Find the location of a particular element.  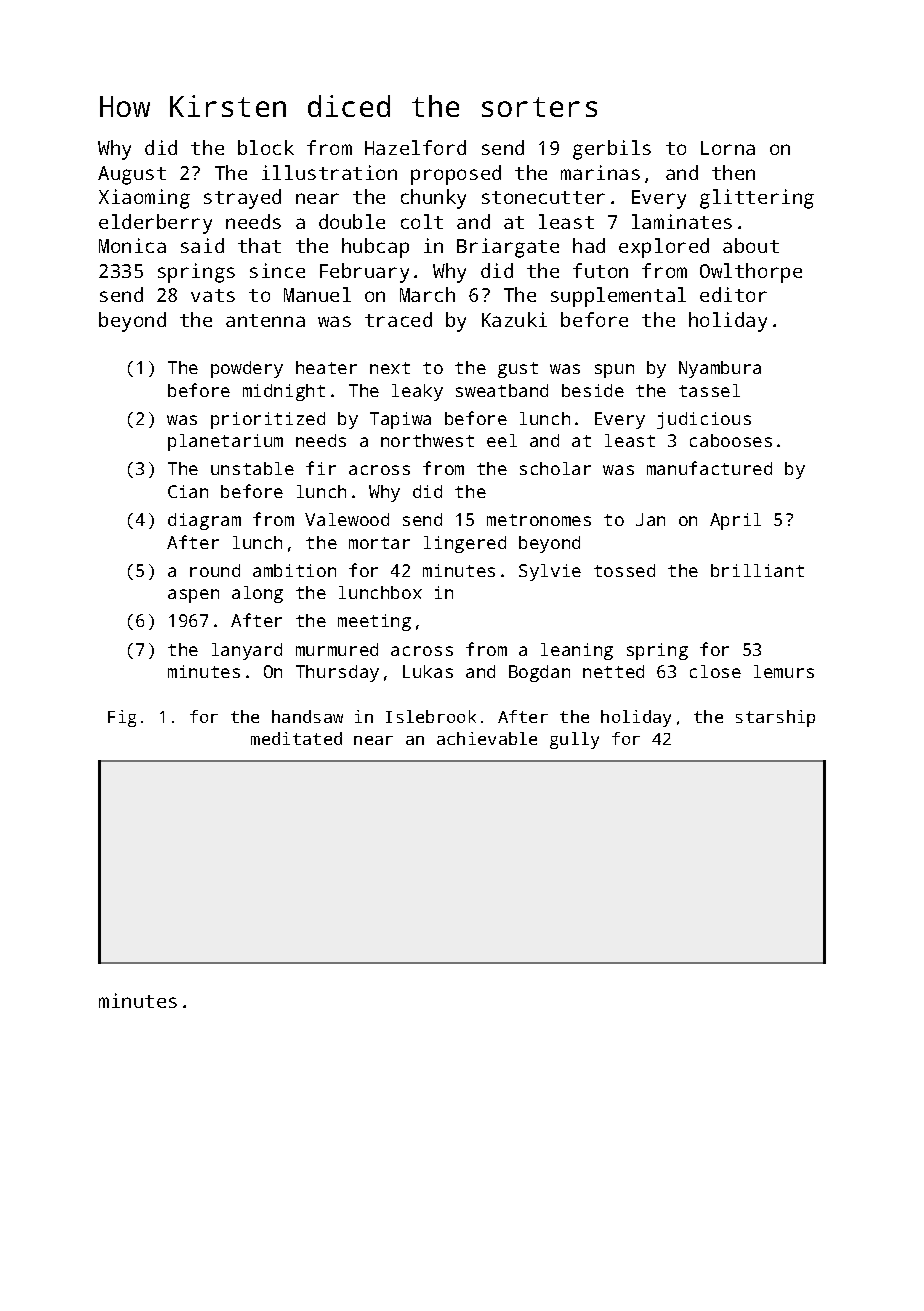

brilliant is located at coordinates (757, 570).
